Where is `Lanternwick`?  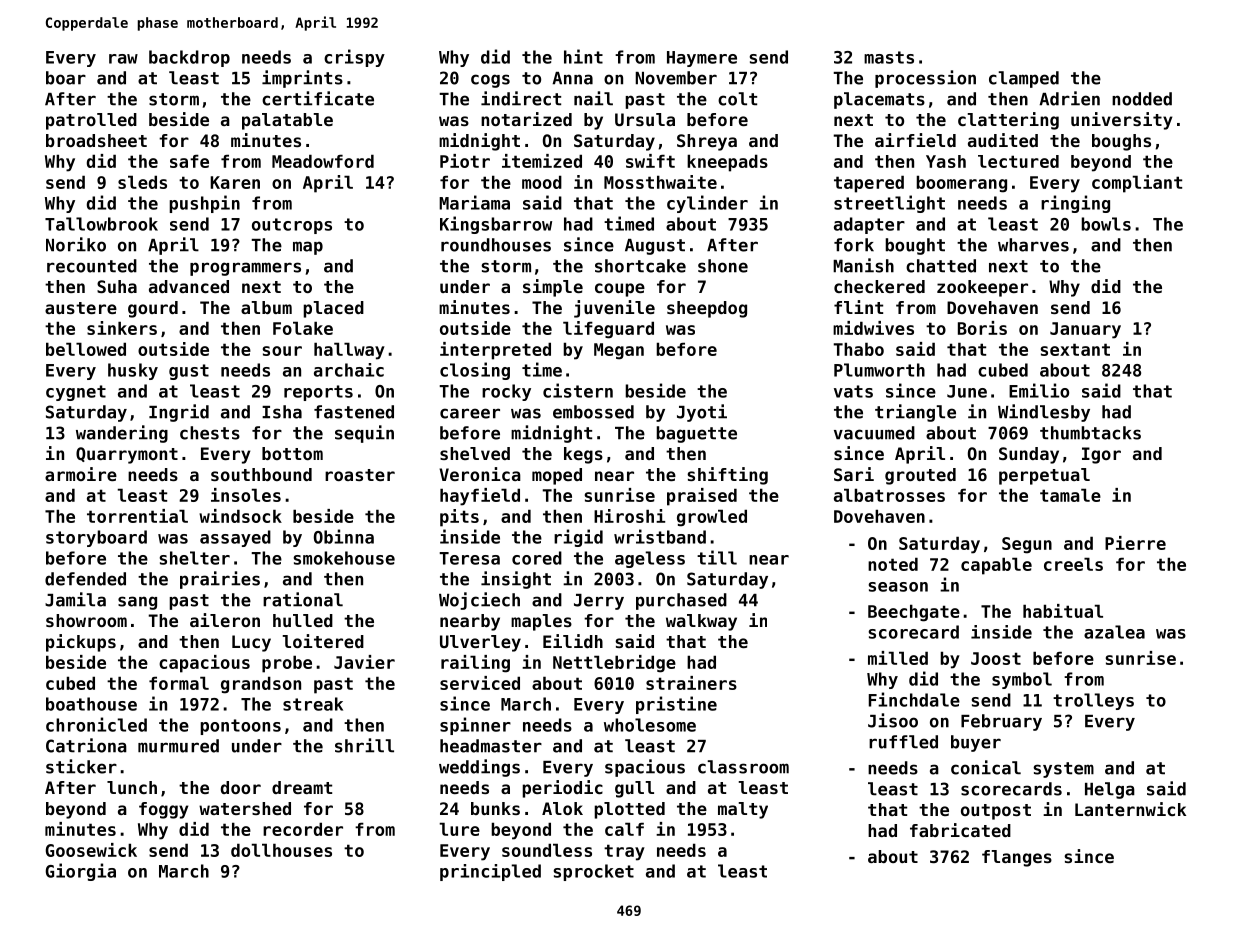 Lanternwick is located at coordinates (1130, 809).
